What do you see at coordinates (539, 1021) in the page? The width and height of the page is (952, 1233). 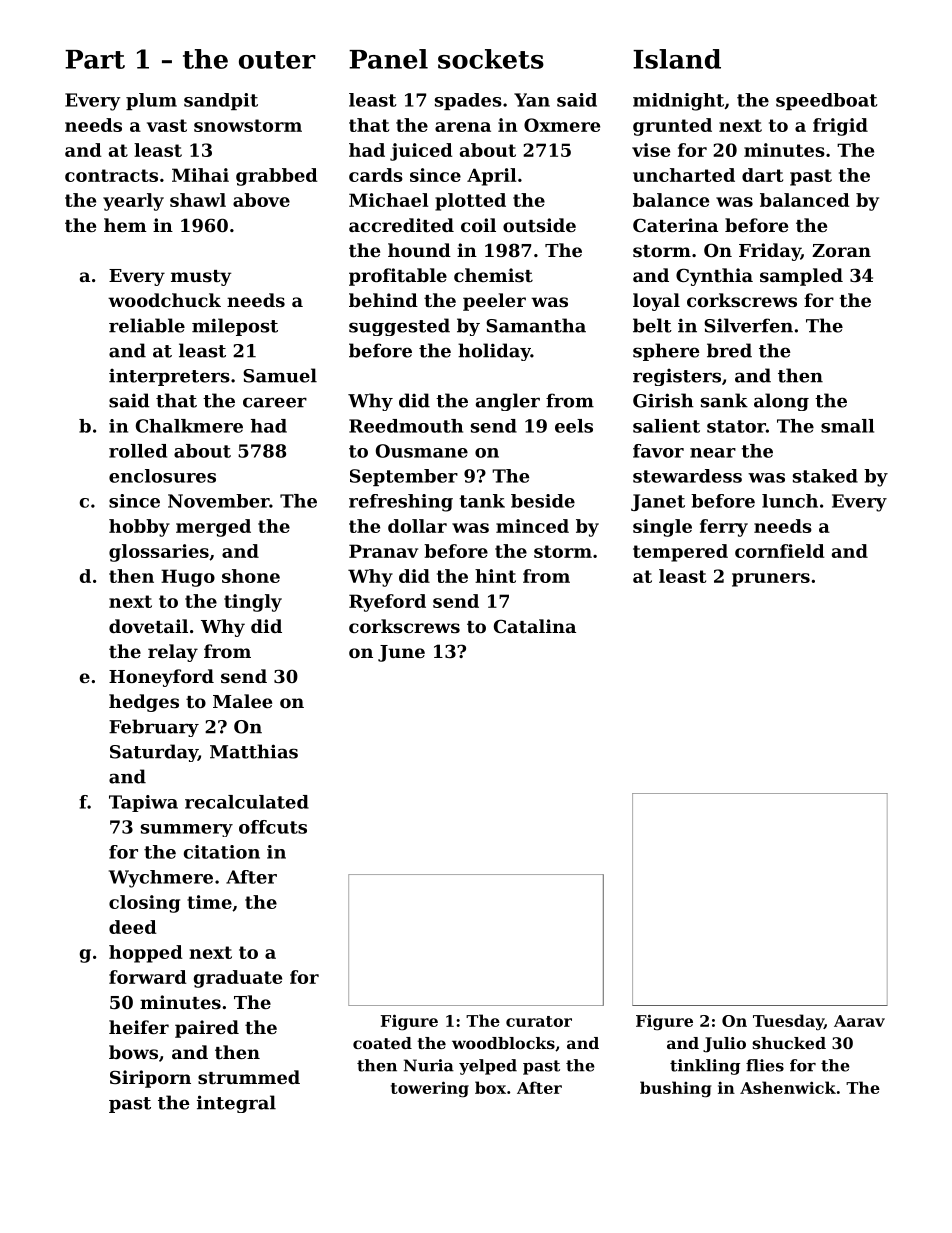 I see `curator` at bounding box center [539, 1021].
